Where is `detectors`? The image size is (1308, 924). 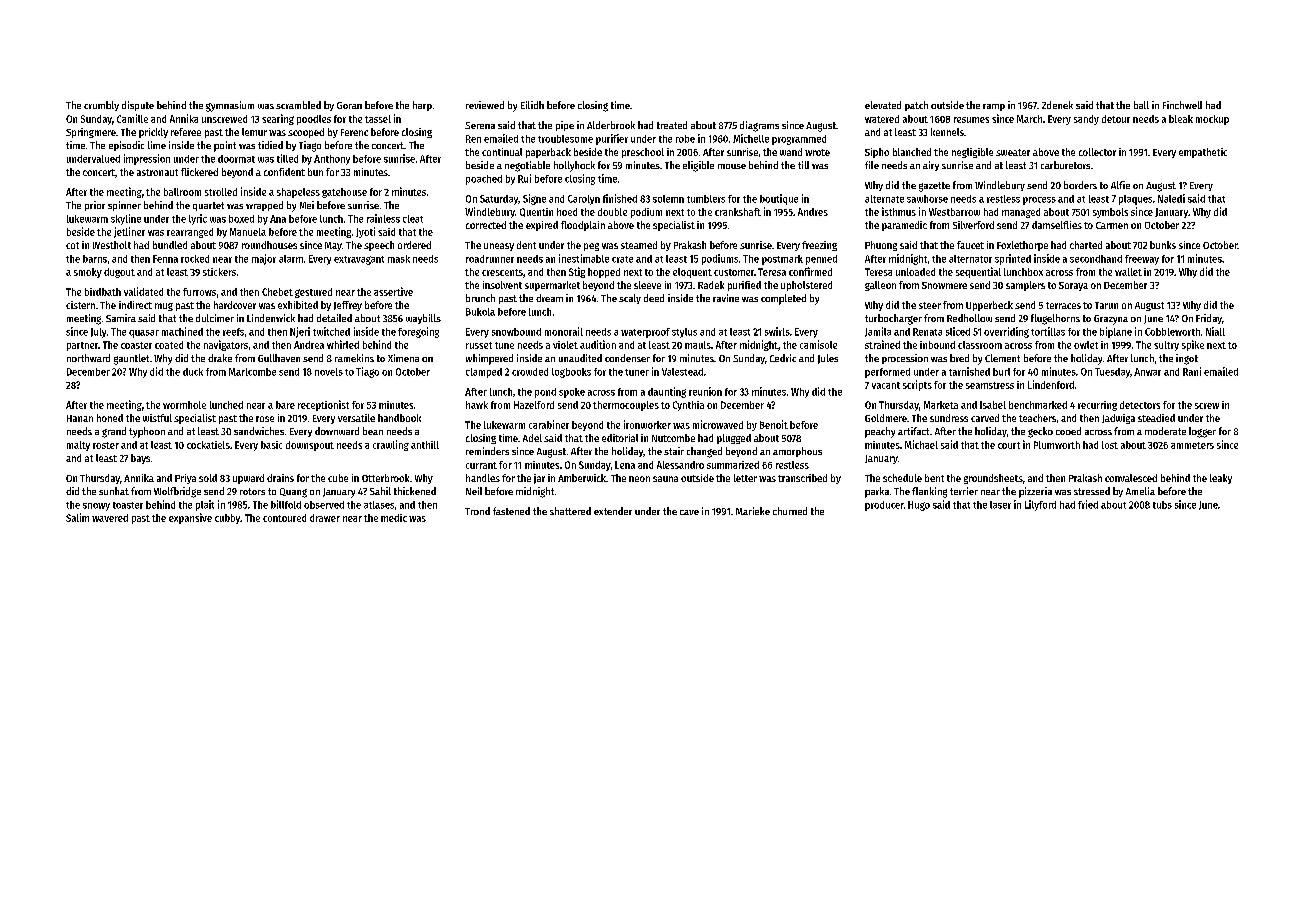 detectors is located at coordinates (1140, 405).
